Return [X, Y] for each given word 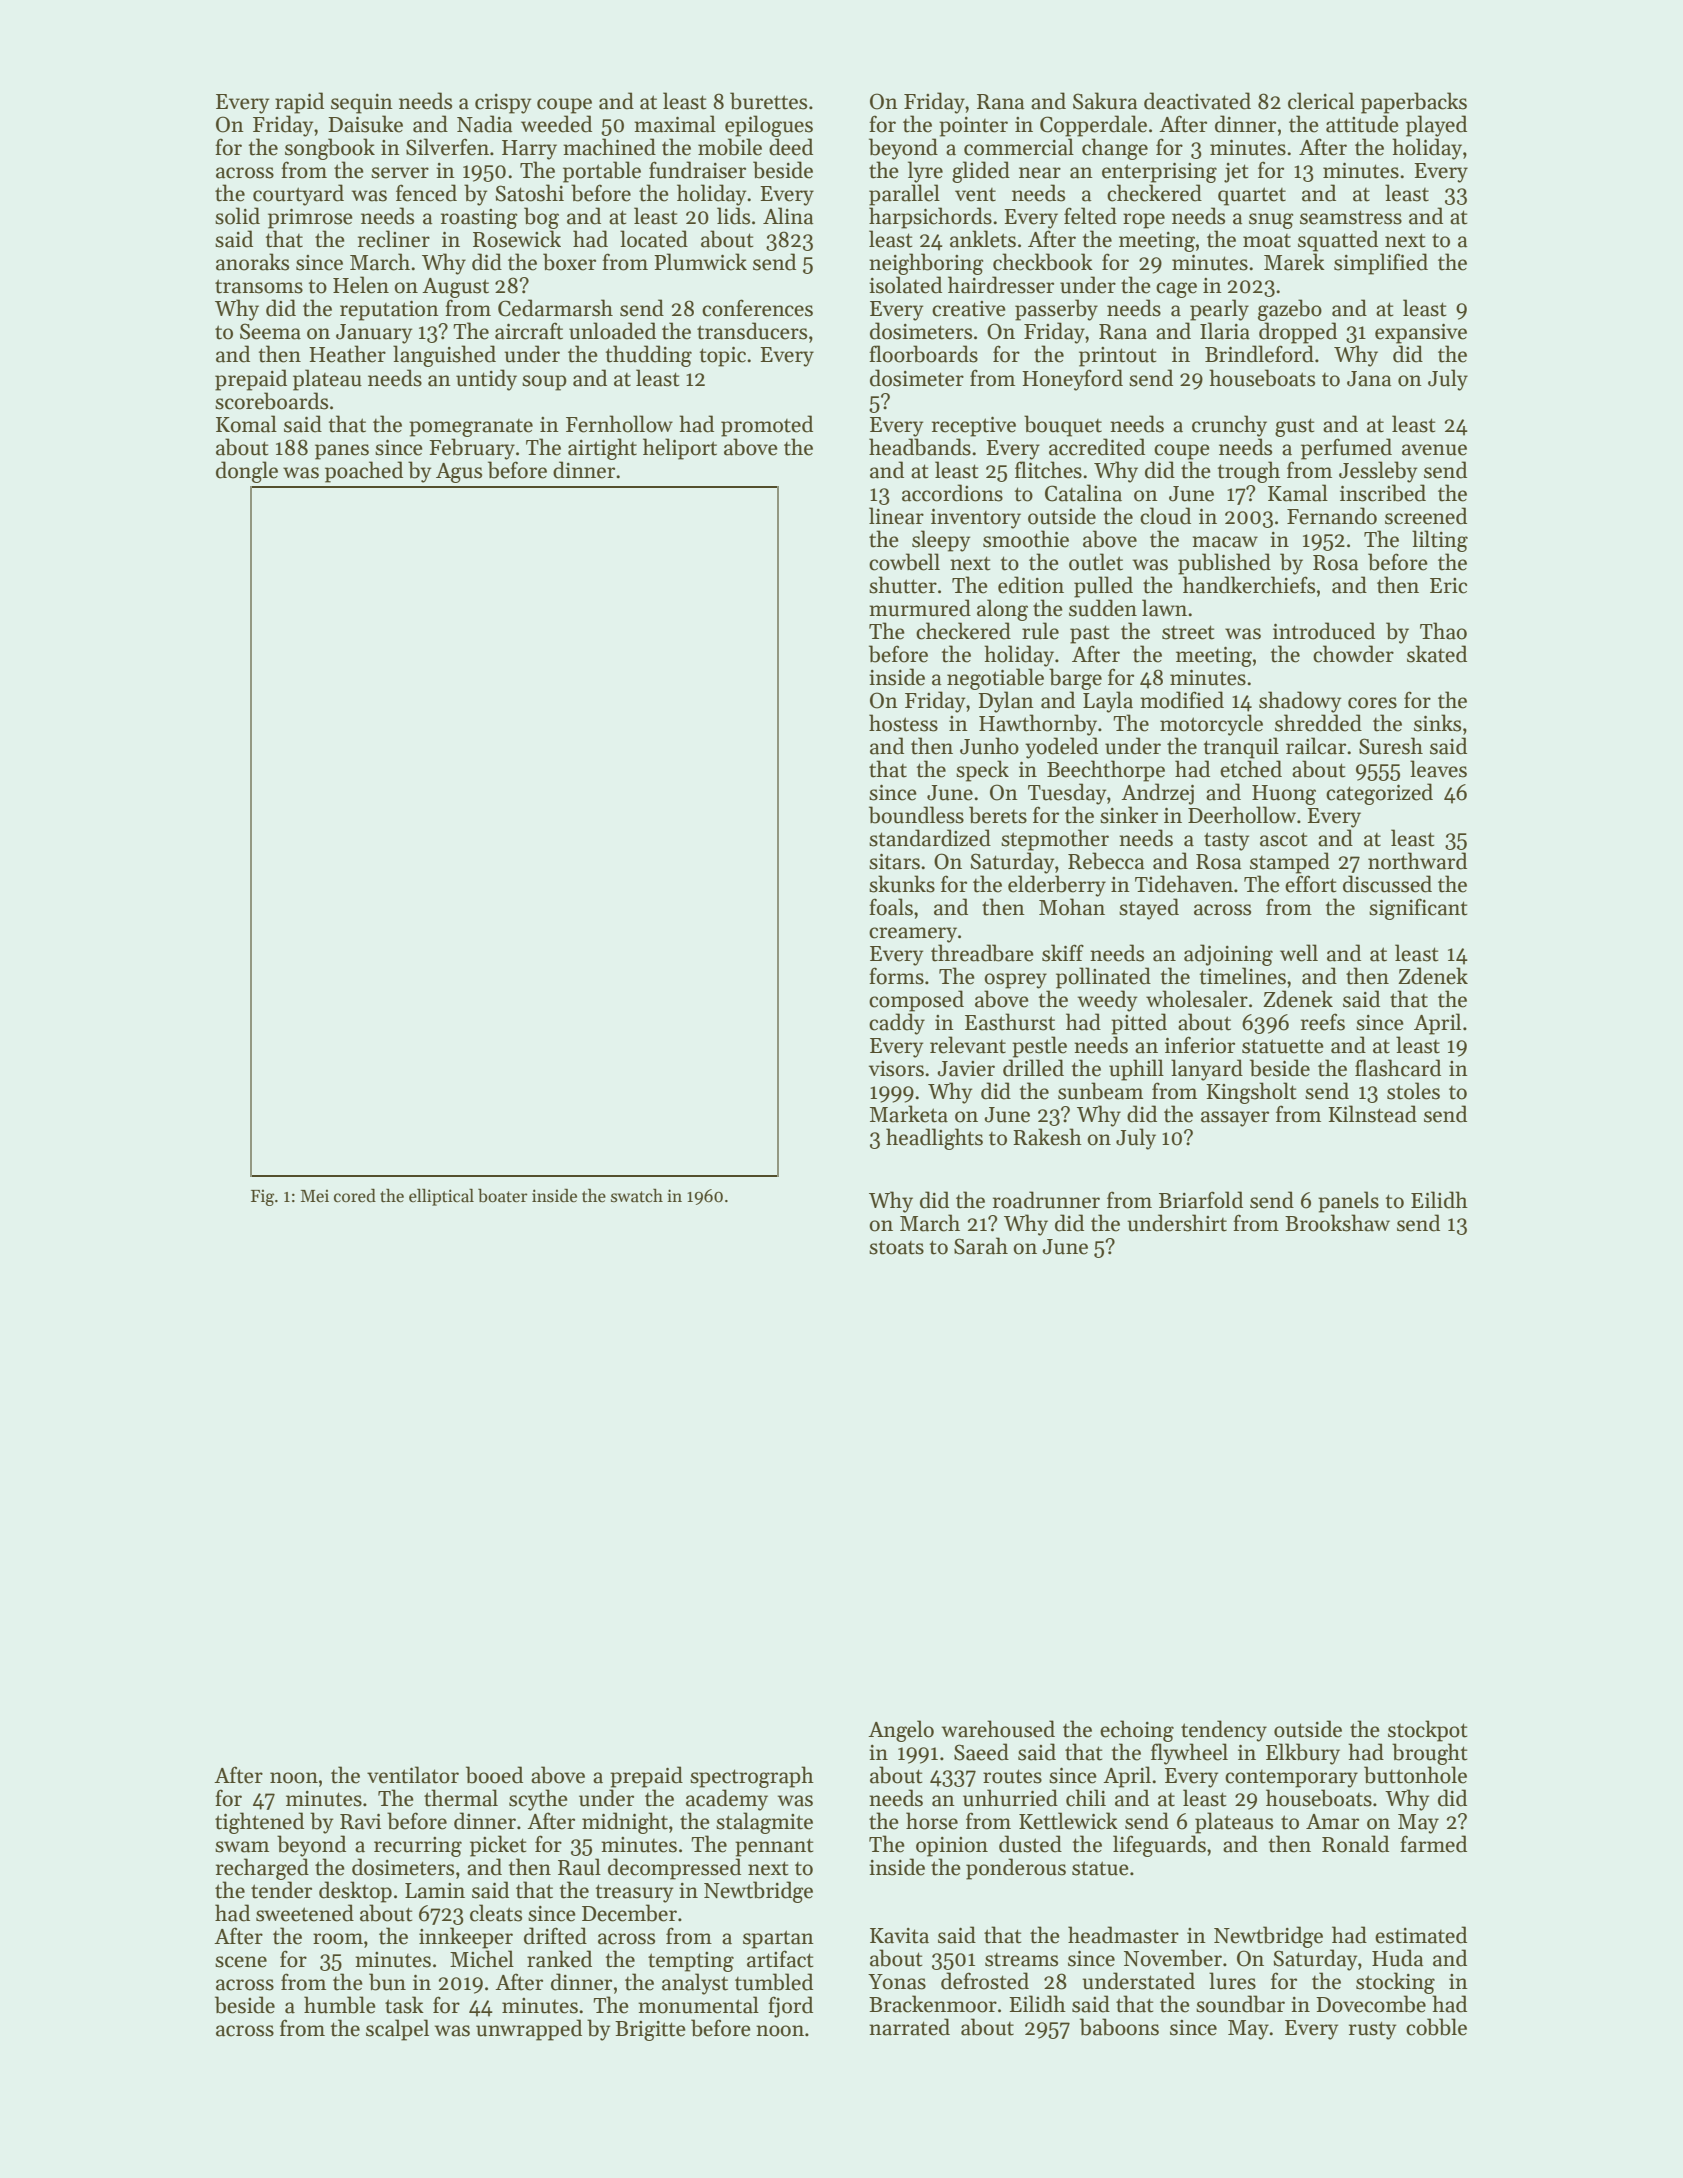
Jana [1369, 379]
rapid [299, 103]
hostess [903, 723]
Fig [262, 1197]
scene [241, 1962]
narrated [909, 2027]
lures [1232, 1981]
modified [1182, 700]
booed [494, 1775]
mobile [730, 147]
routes [1012, 1776]
